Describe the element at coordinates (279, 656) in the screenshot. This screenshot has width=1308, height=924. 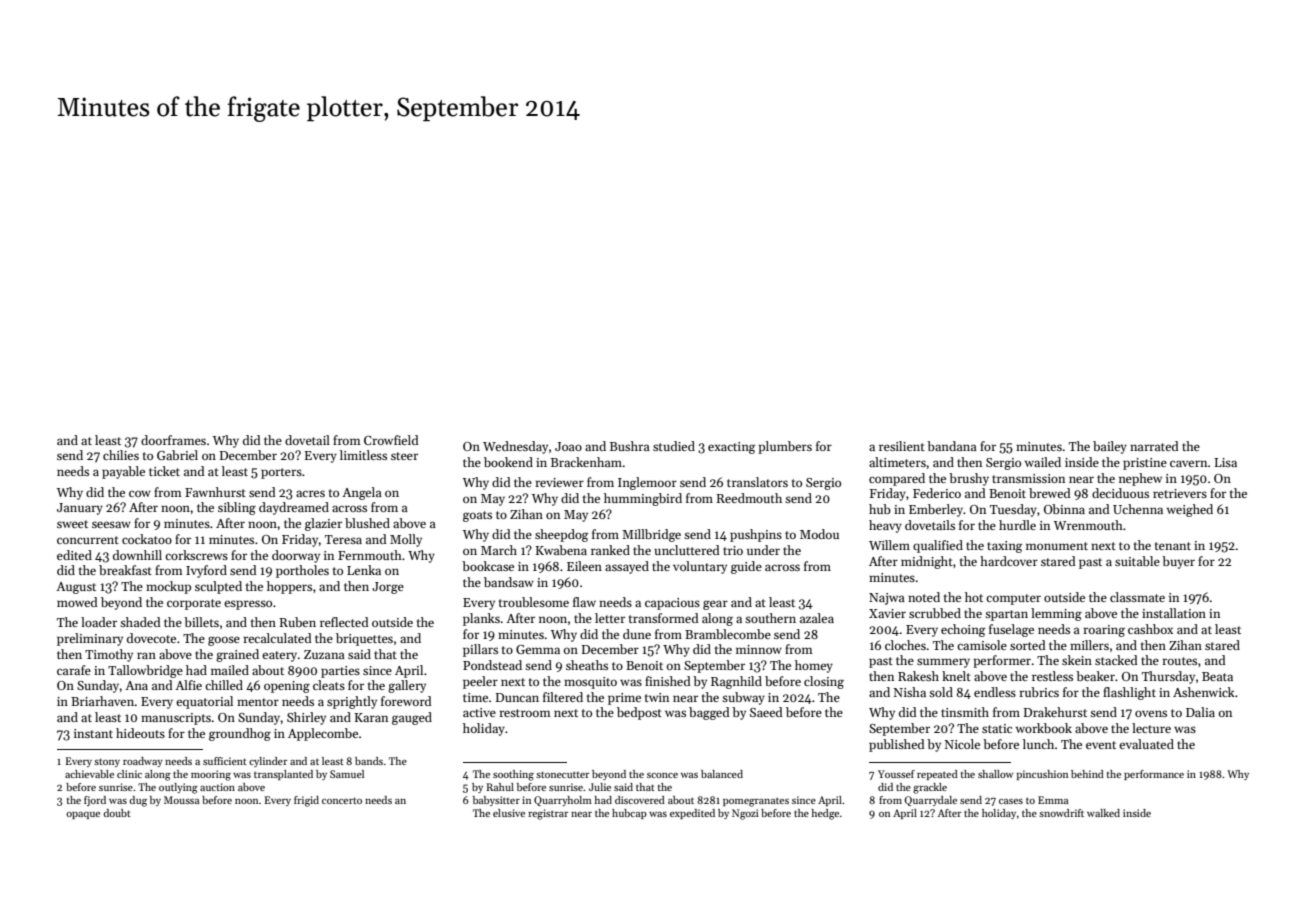
I see `eatery` at that location.
